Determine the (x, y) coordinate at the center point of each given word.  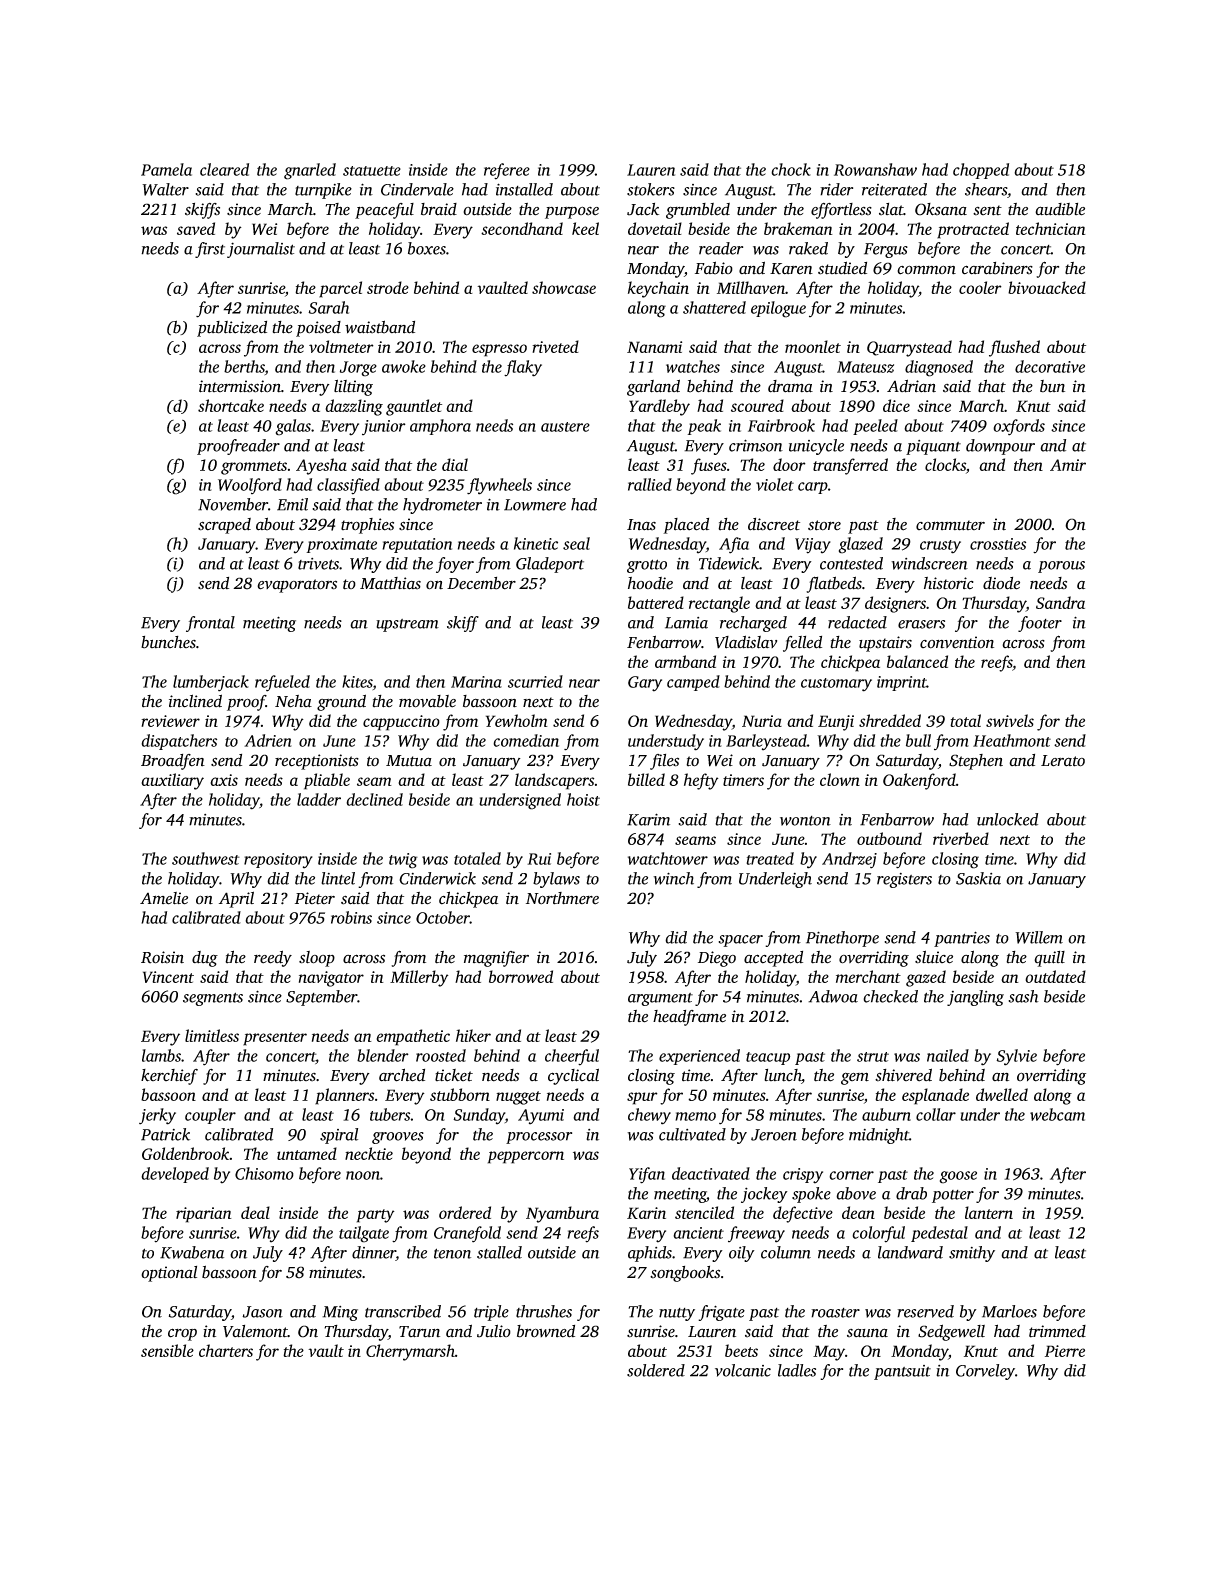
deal (255, 1212)
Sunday (479, 1116)
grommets (254, 468)
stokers (651, 189)
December (481, 583)
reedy (273, 958)
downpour (1000, 447)
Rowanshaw (875, 169)
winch (673, 878)
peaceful (384, 211)
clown (840, 779)
